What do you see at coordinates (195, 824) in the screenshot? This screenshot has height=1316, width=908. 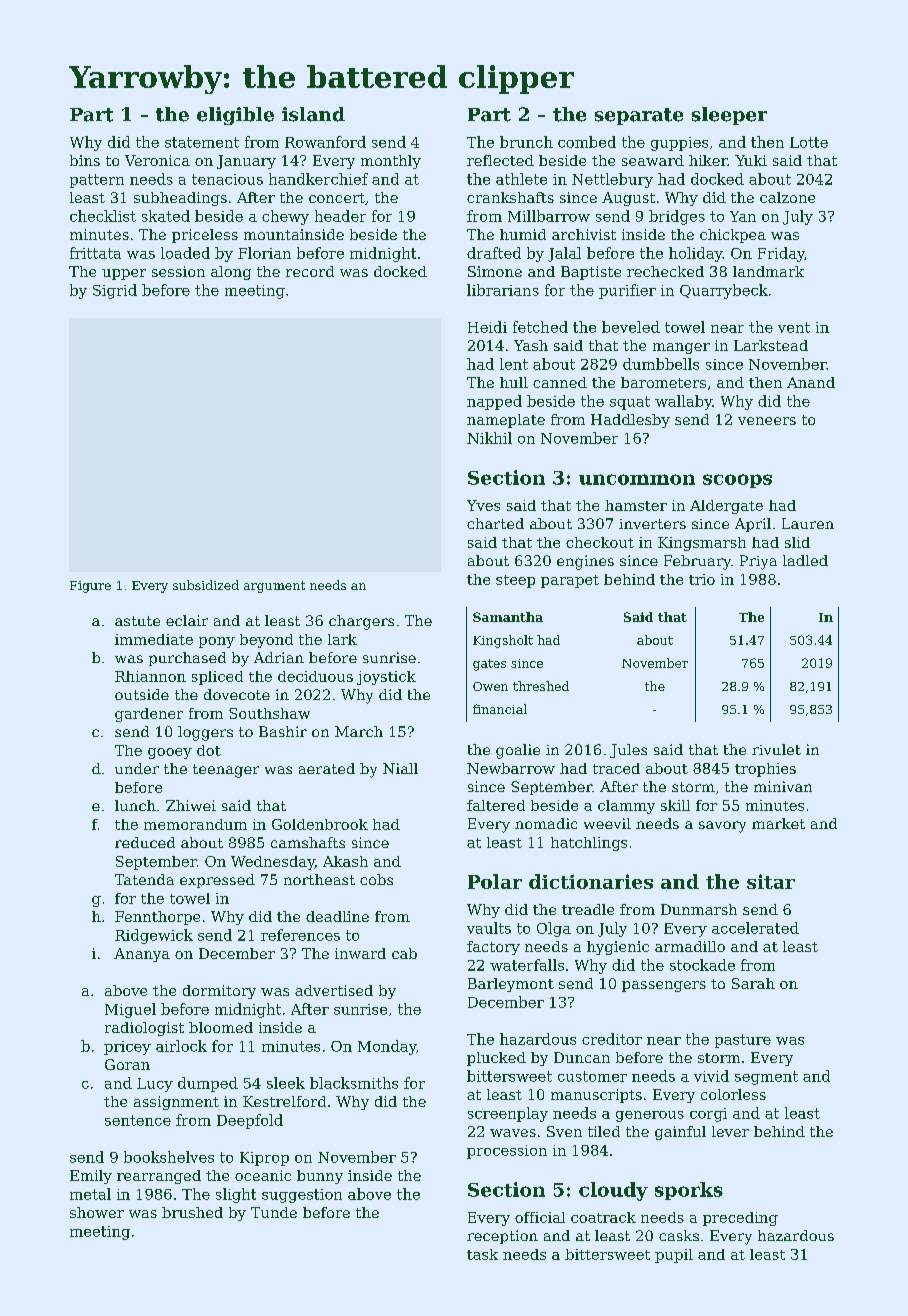 I see `memorandum` at bounding box center [195, 824].
